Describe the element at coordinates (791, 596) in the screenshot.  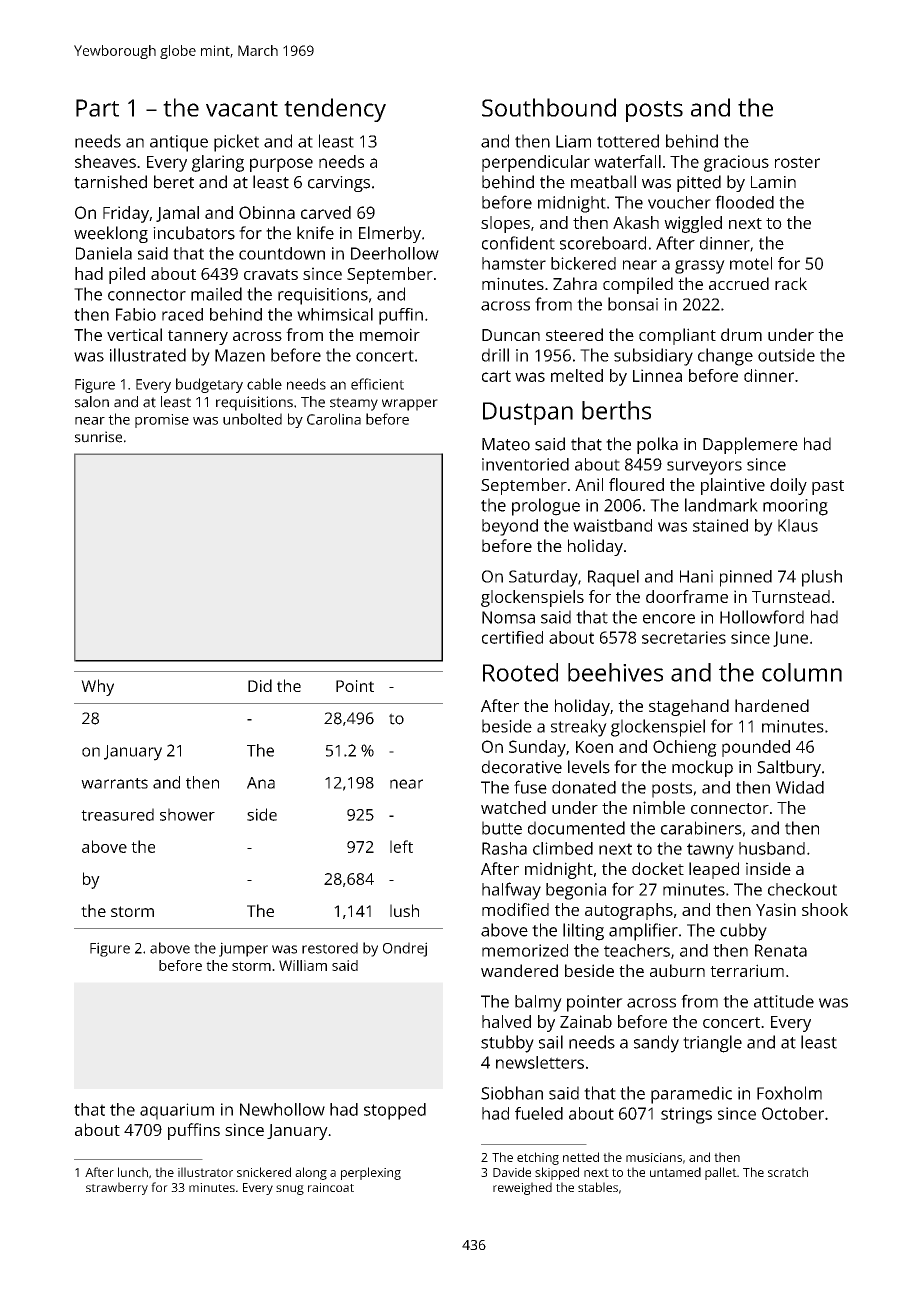
I see `Turnstead` at that location.
